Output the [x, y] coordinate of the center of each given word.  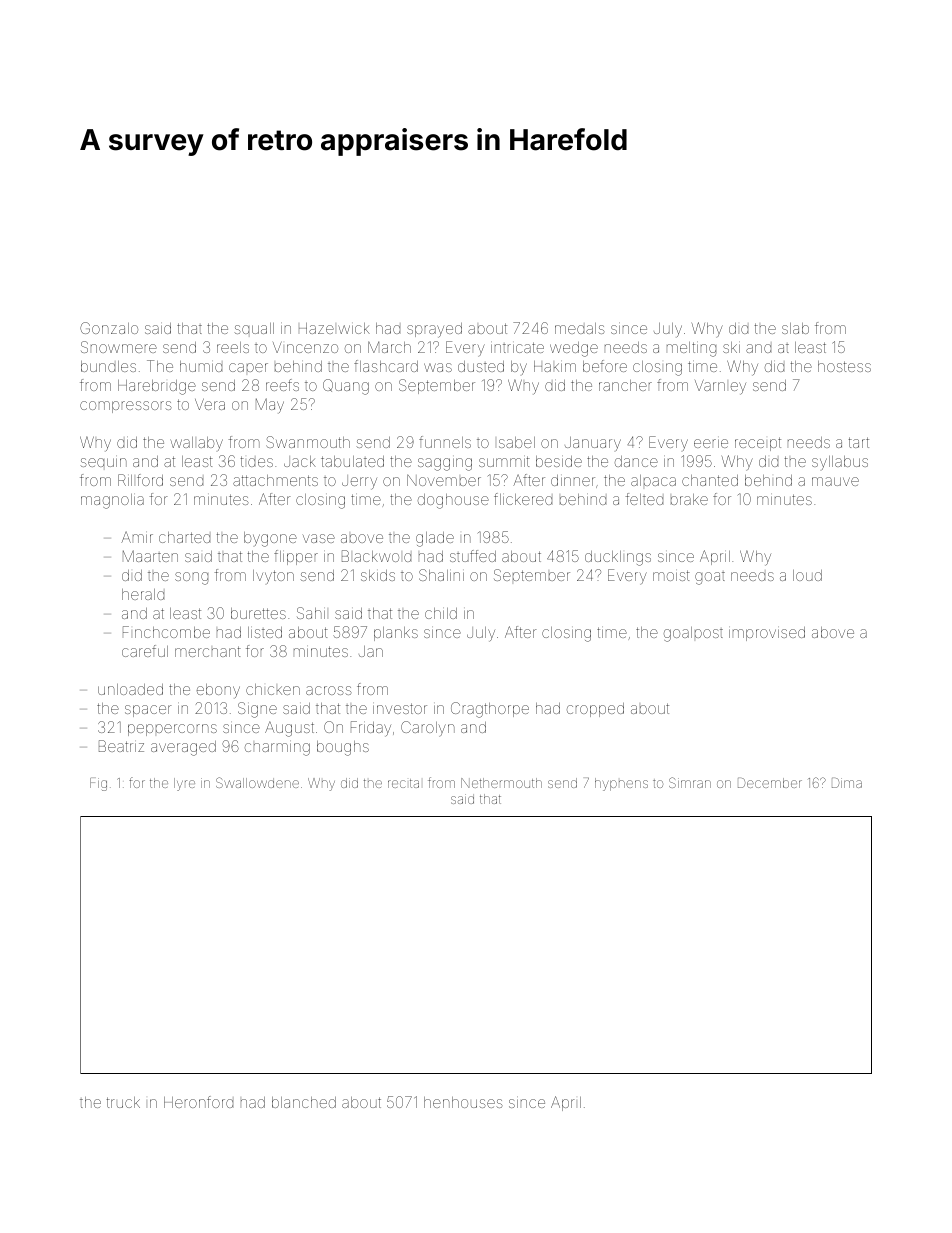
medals [580, 328]
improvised [767, 634]
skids [378, 575]
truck [123, 1102]
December [770, 783]
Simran [690, 782]
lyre [184, 784]
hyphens [621, 784]
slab [795, 328]
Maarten [150, 556]
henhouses [463, 1102]
